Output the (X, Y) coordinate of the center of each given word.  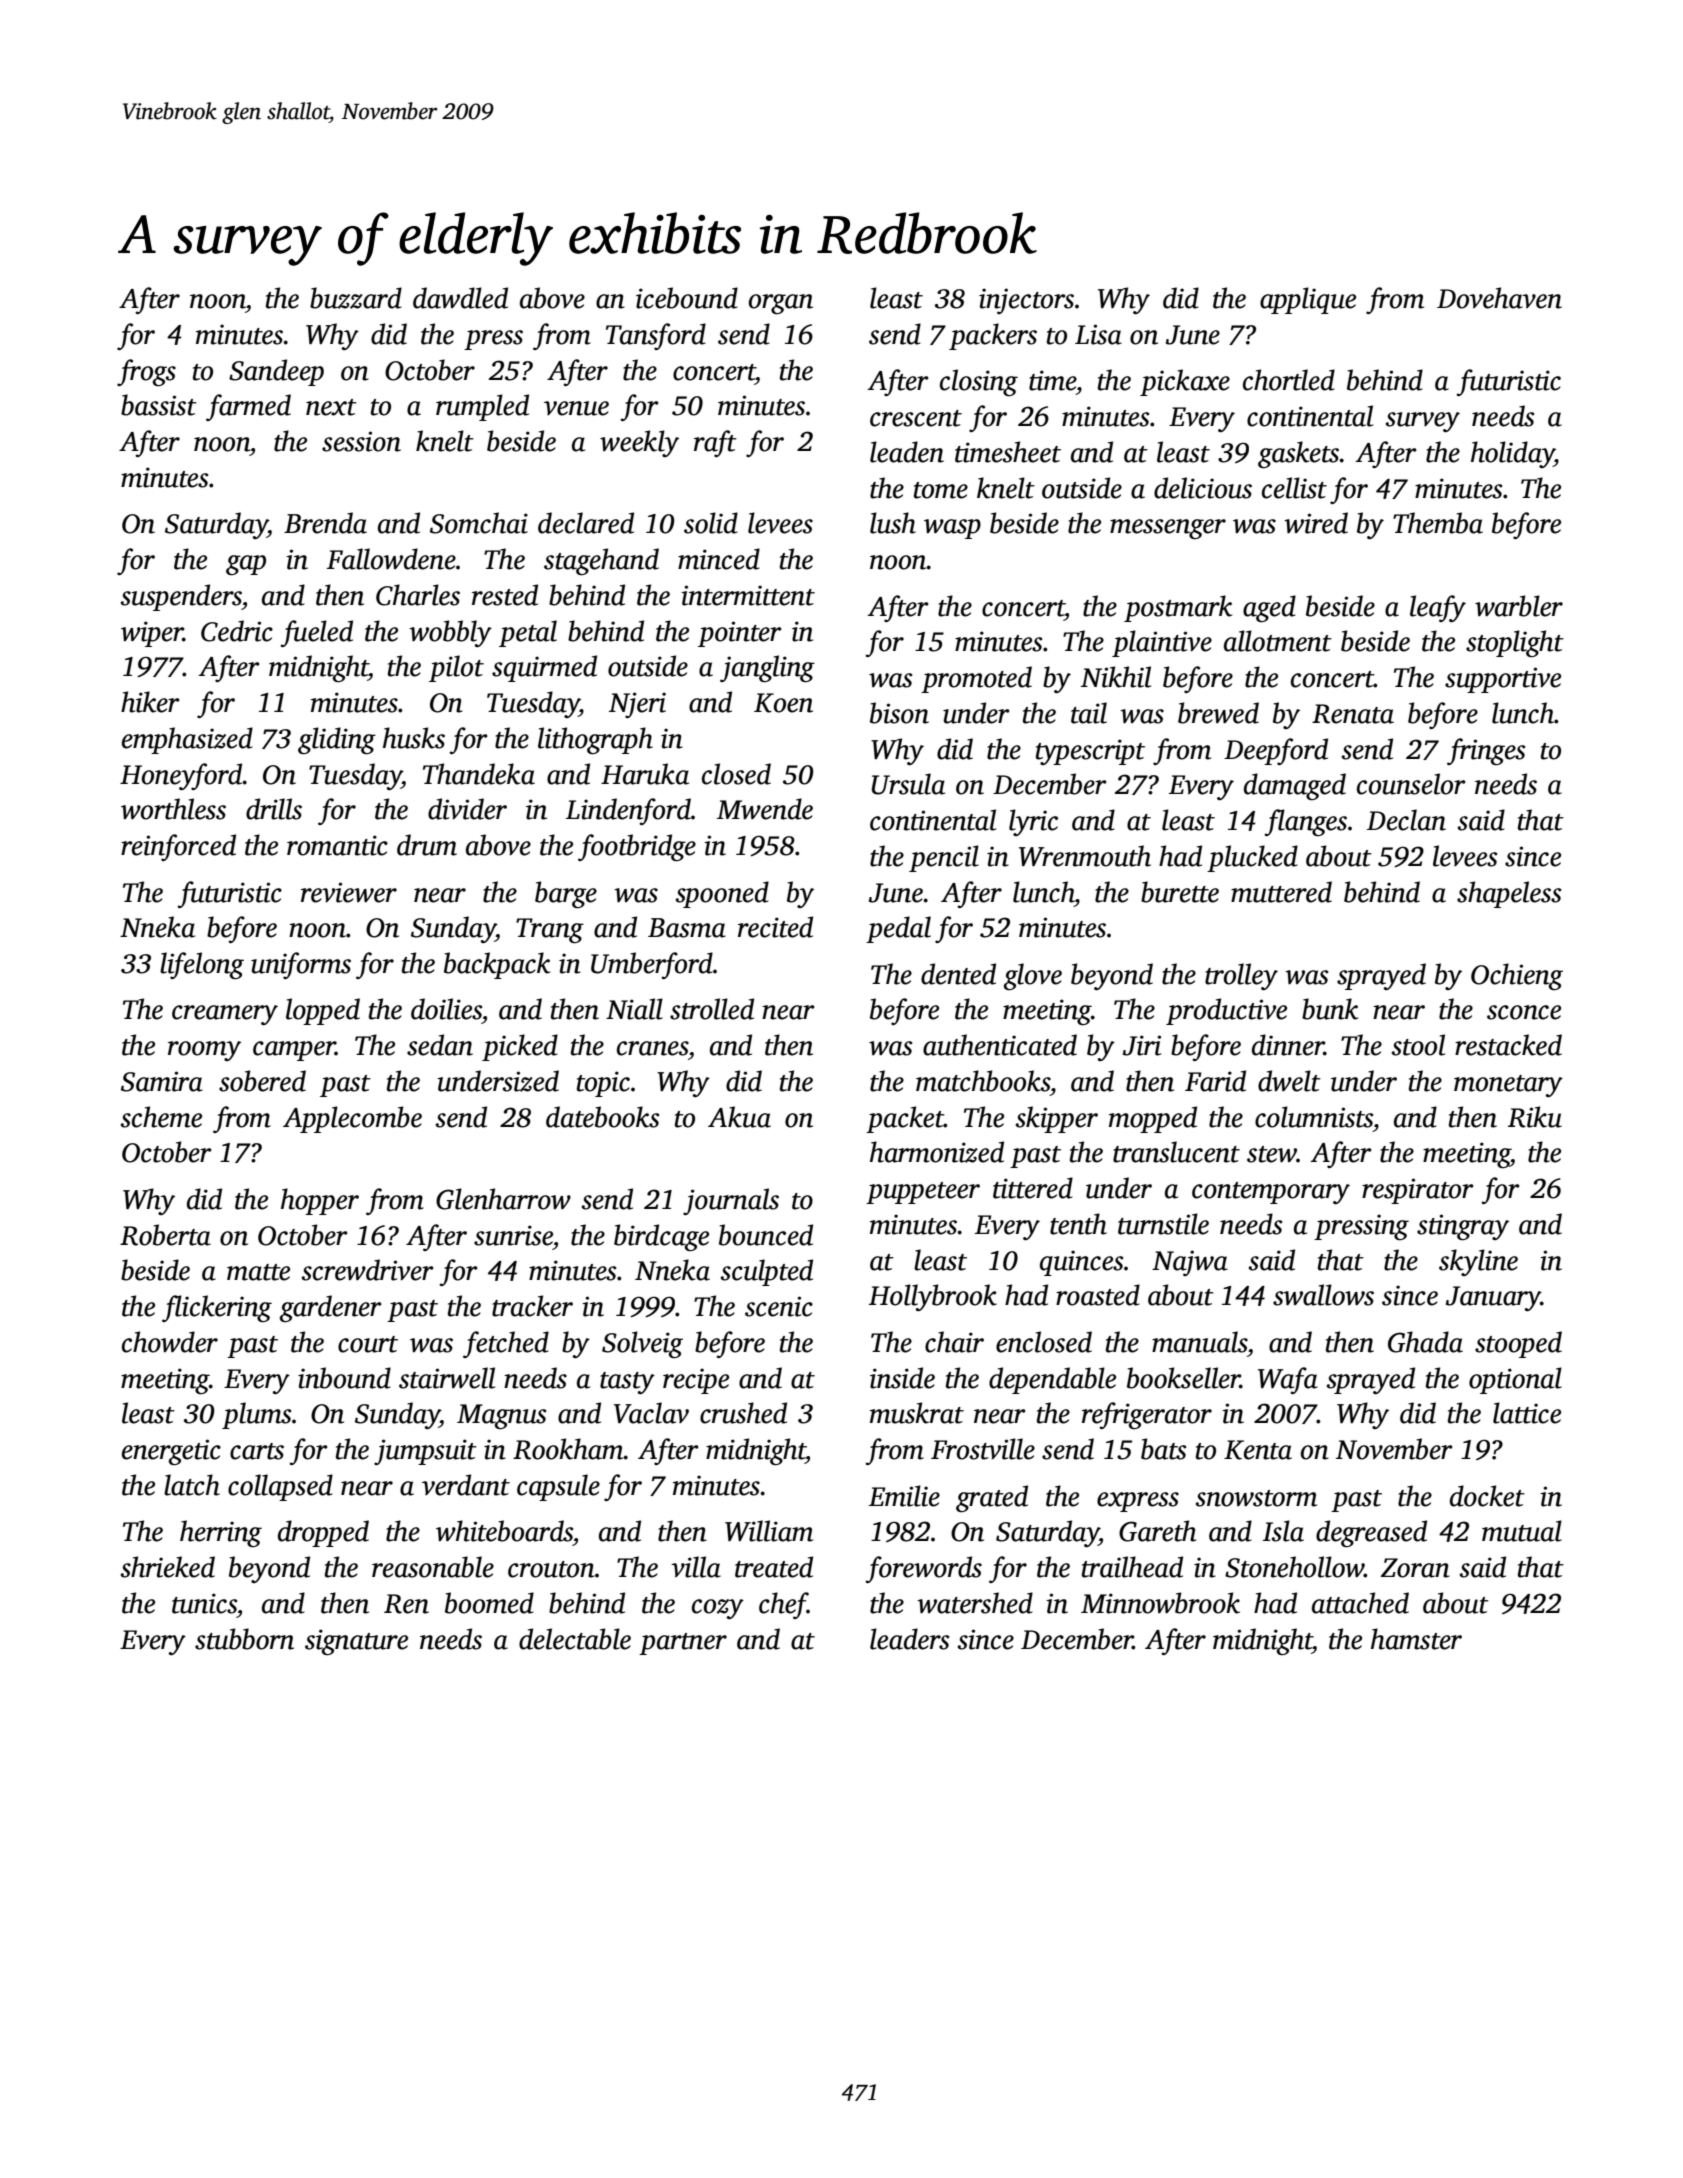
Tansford (656, 336)
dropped (323, 1533)
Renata (1353, 714)
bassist (159, 405)
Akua (739, 1117)
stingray (1463, 1227)
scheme (161, 1117)
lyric (1033, 822)
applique (1308, 300)
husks (414, 738)
